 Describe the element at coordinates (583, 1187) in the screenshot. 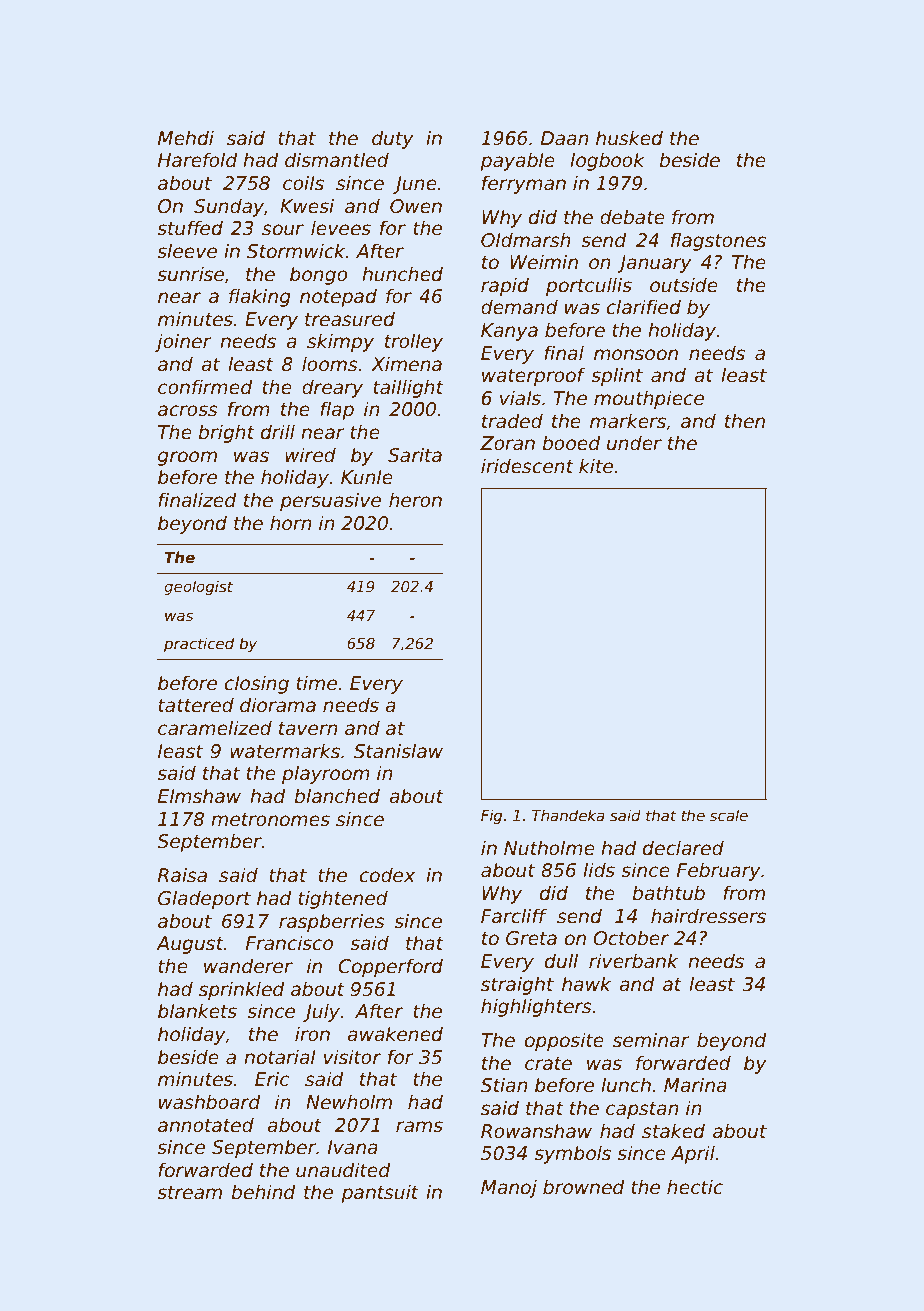

I see `browned` at that location.
